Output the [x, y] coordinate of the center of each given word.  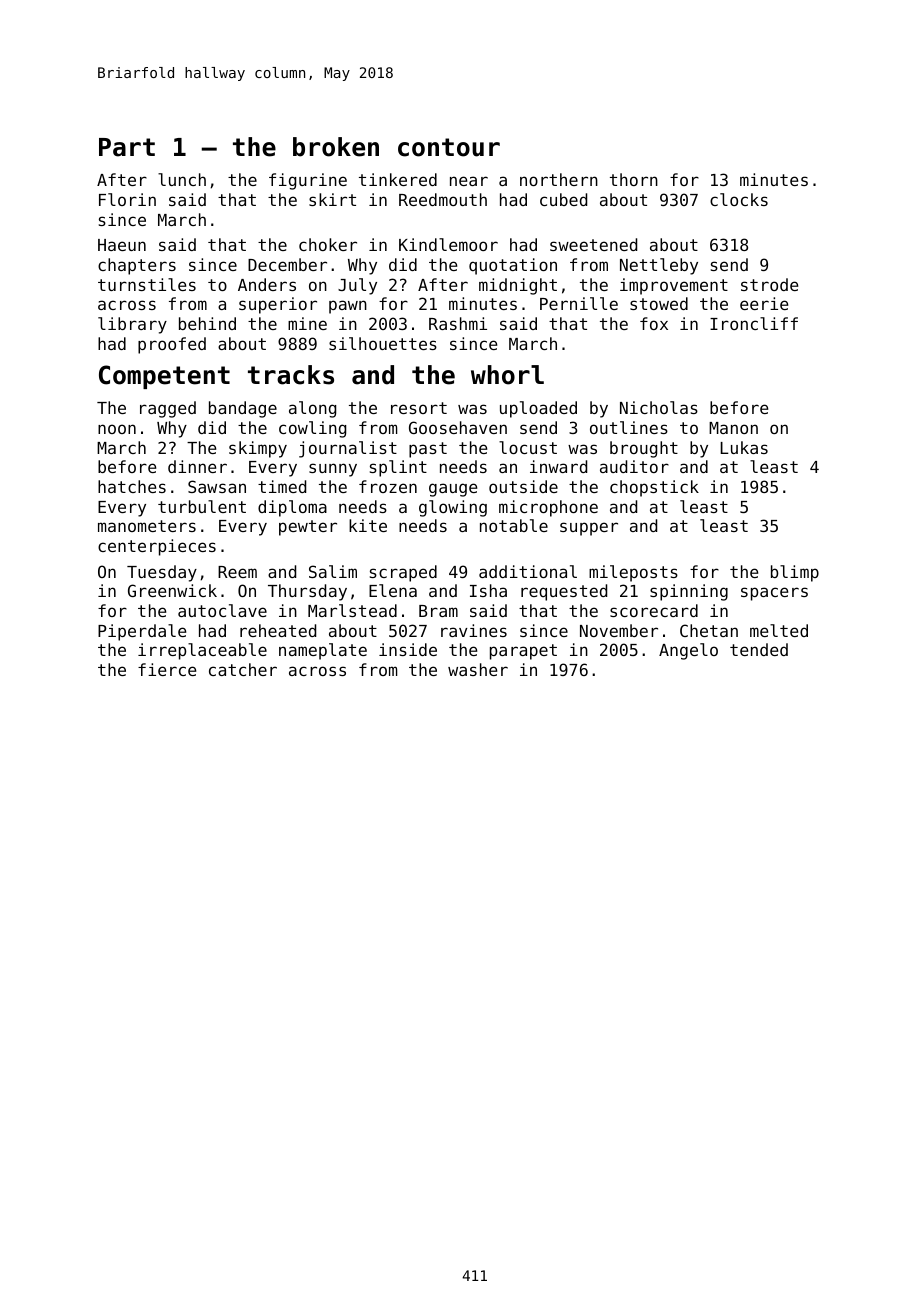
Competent [164, 377]
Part [127, 147]
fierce [167, 669]
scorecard [654, 610]
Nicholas [659, 407]
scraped [403, 573]
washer [478, 669]
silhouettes [383, 343]
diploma [292, 508]
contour [449, 147]
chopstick [654, 488]
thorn [634, 179]
